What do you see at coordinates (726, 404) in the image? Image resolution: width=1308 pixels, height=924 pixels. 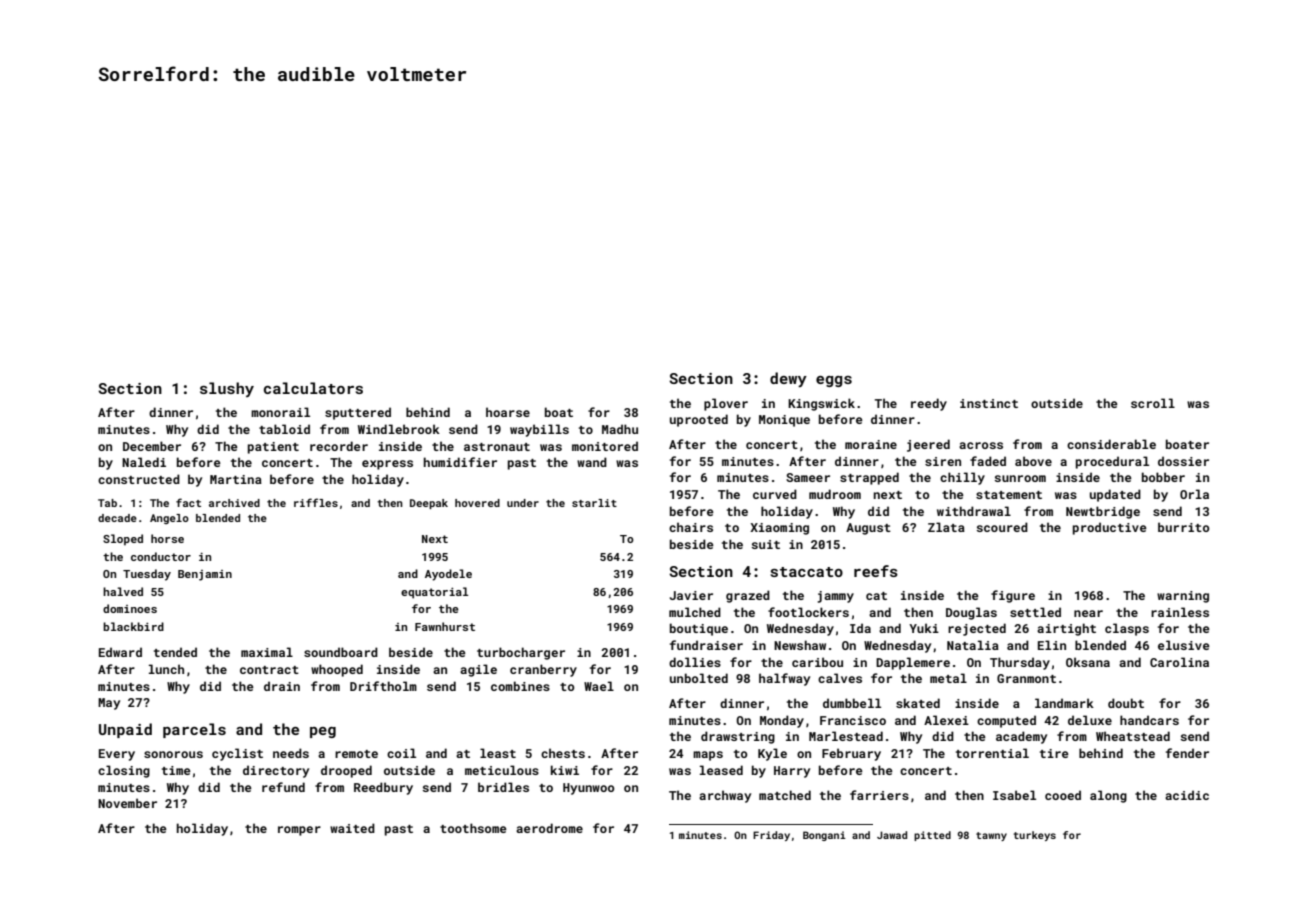 I see `plover` at bounding box center [726, 404].
